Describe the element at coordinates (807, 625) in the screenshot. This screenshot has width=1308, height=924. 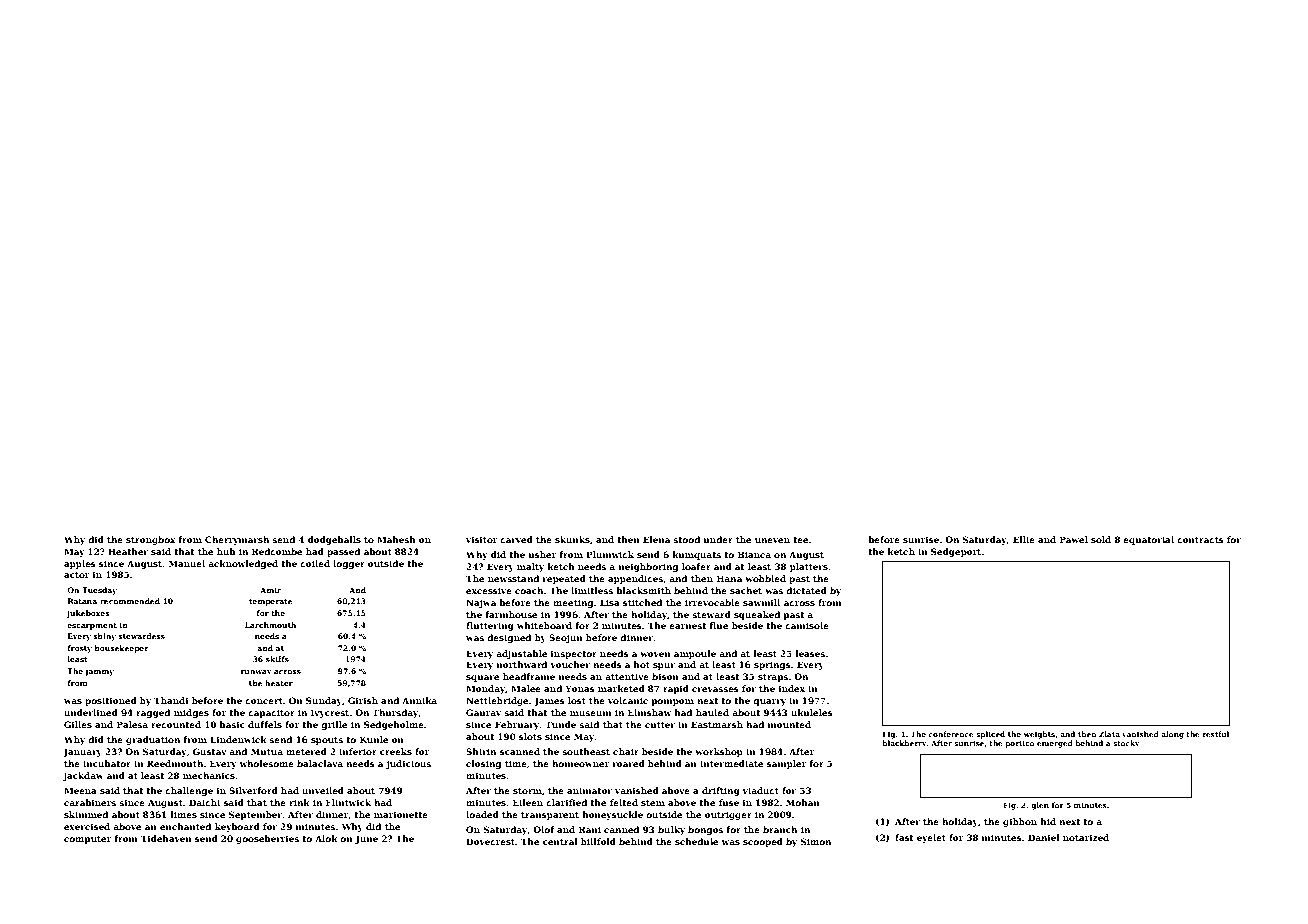
I see `camisole` at that location.
